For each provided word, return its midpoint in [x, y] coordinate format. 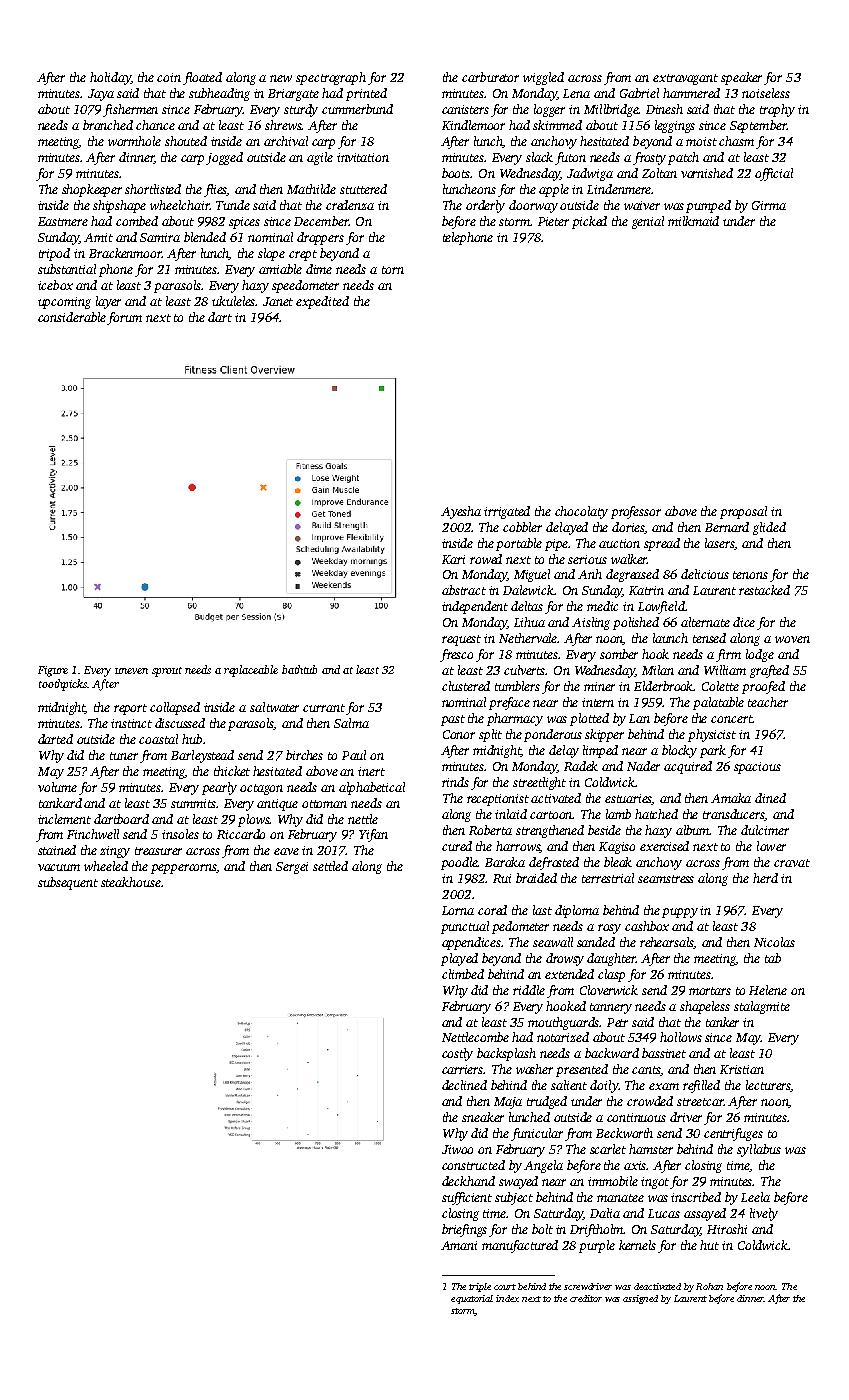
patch [683, 158]
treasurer [158, 851]
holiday [110, 78]
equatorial [472, 1299]
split [490, 735]
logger [549, 110]
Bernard [727, 527]
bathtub [299, 669]
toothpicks [63, 685]
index [507, 1298]
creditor [586, 1298]
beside [604, 830]
